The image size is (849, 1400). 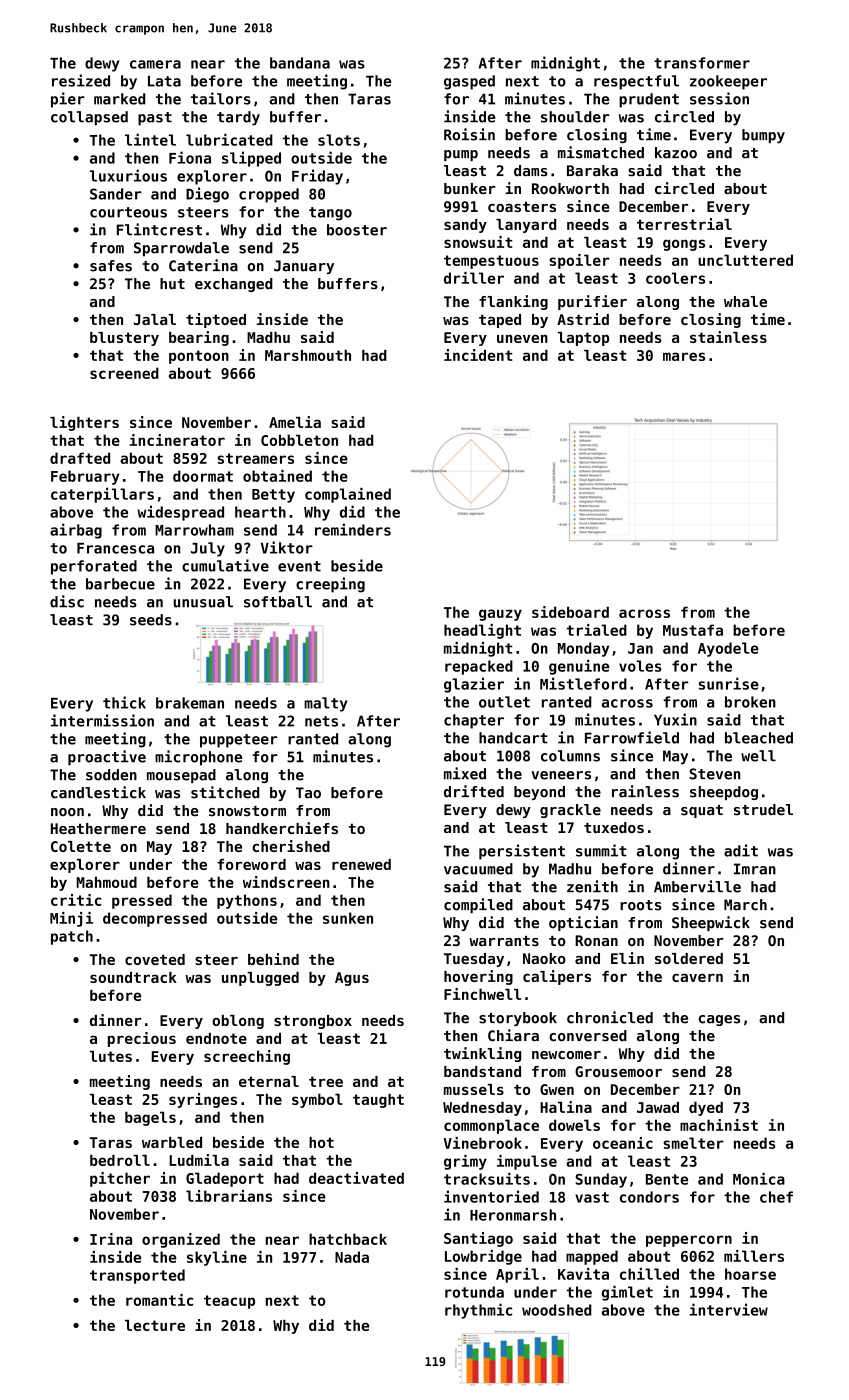 I want to click on bumpy, so click(x=763, y=136).
